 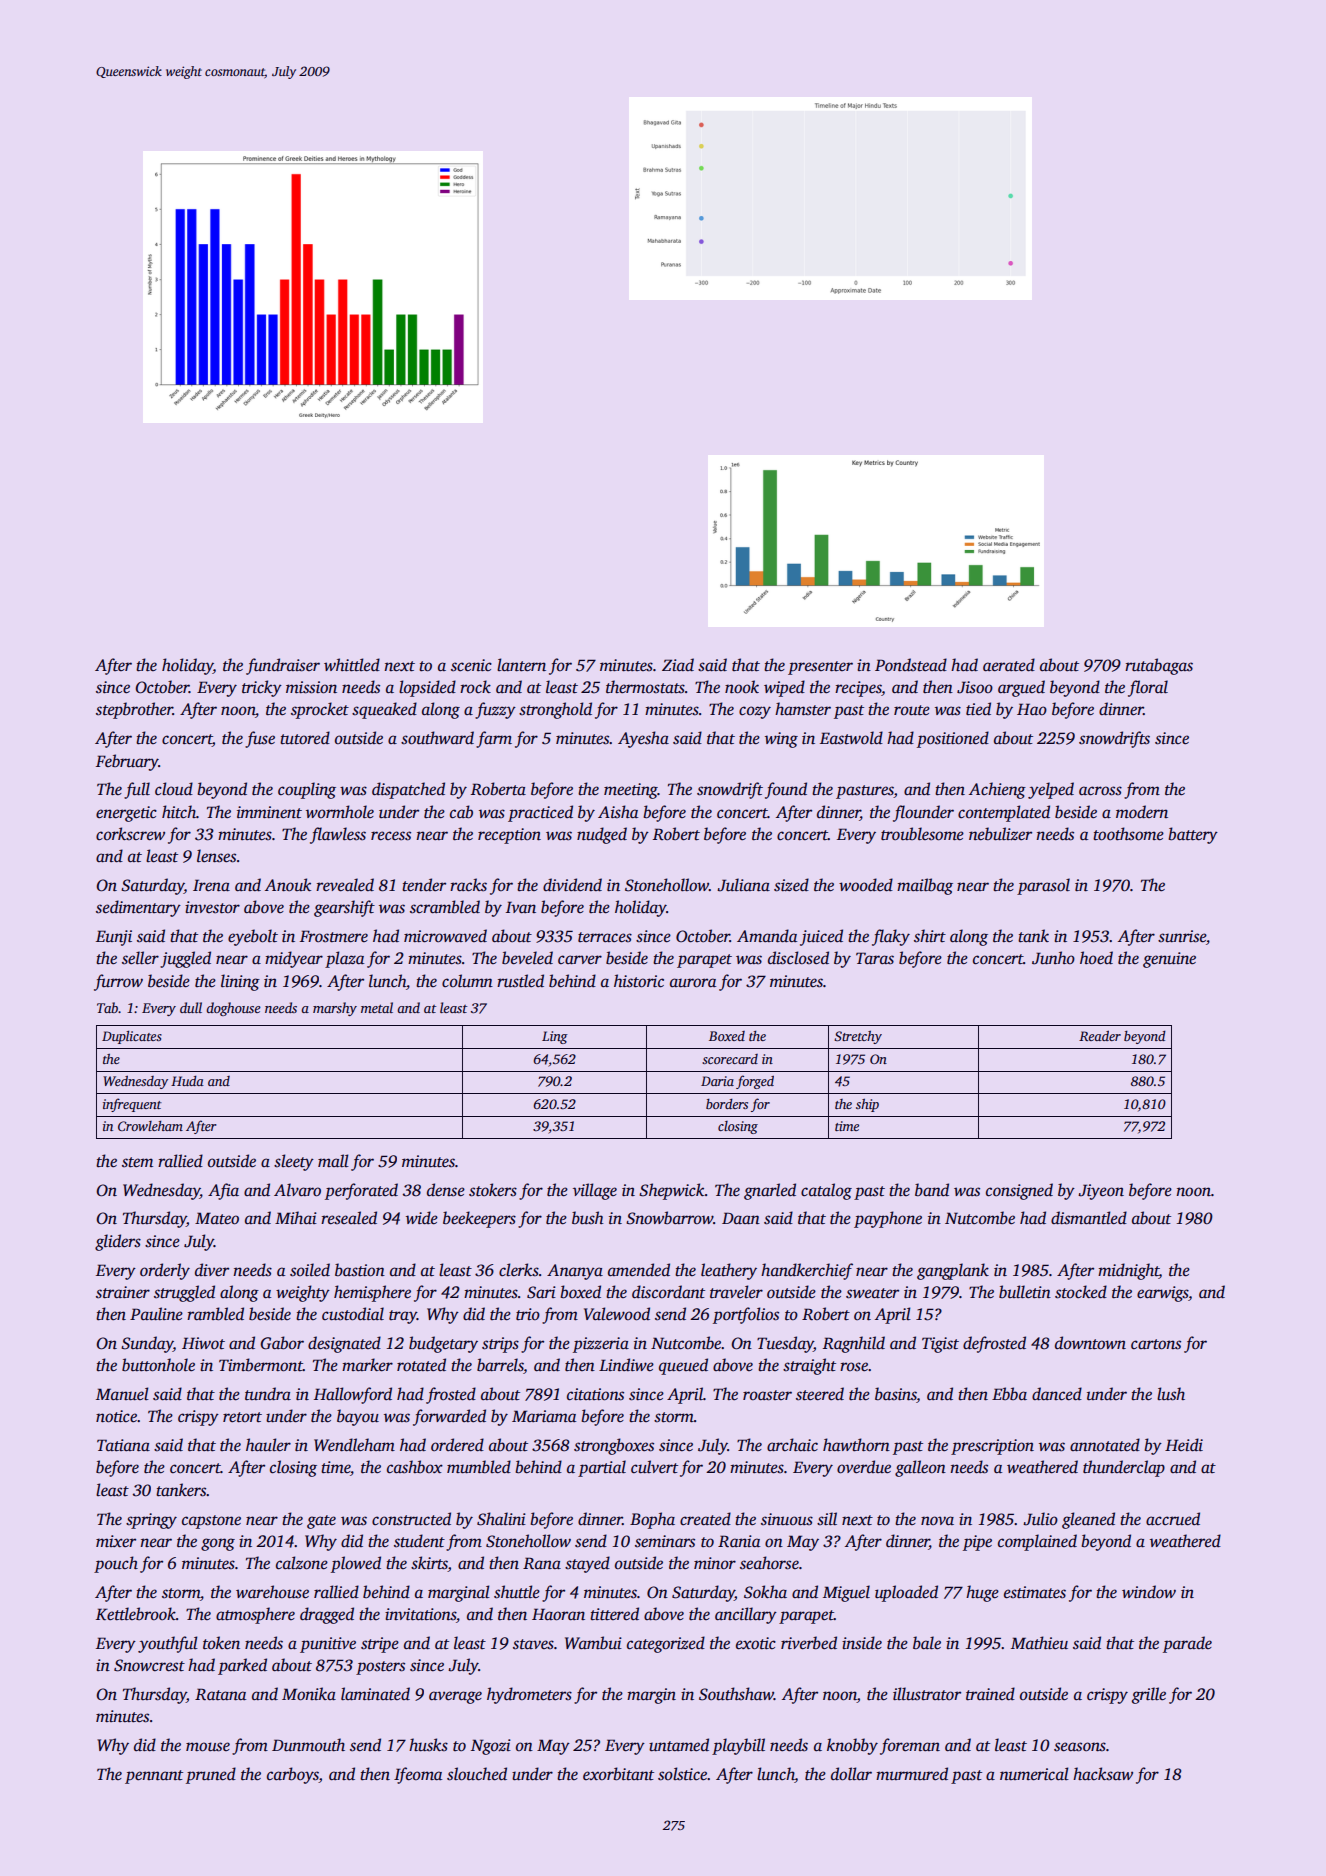 What do you see at coordinates (851, 1774) in the screenshot?
I see `dollar` at bounding box center [851, 1774].
